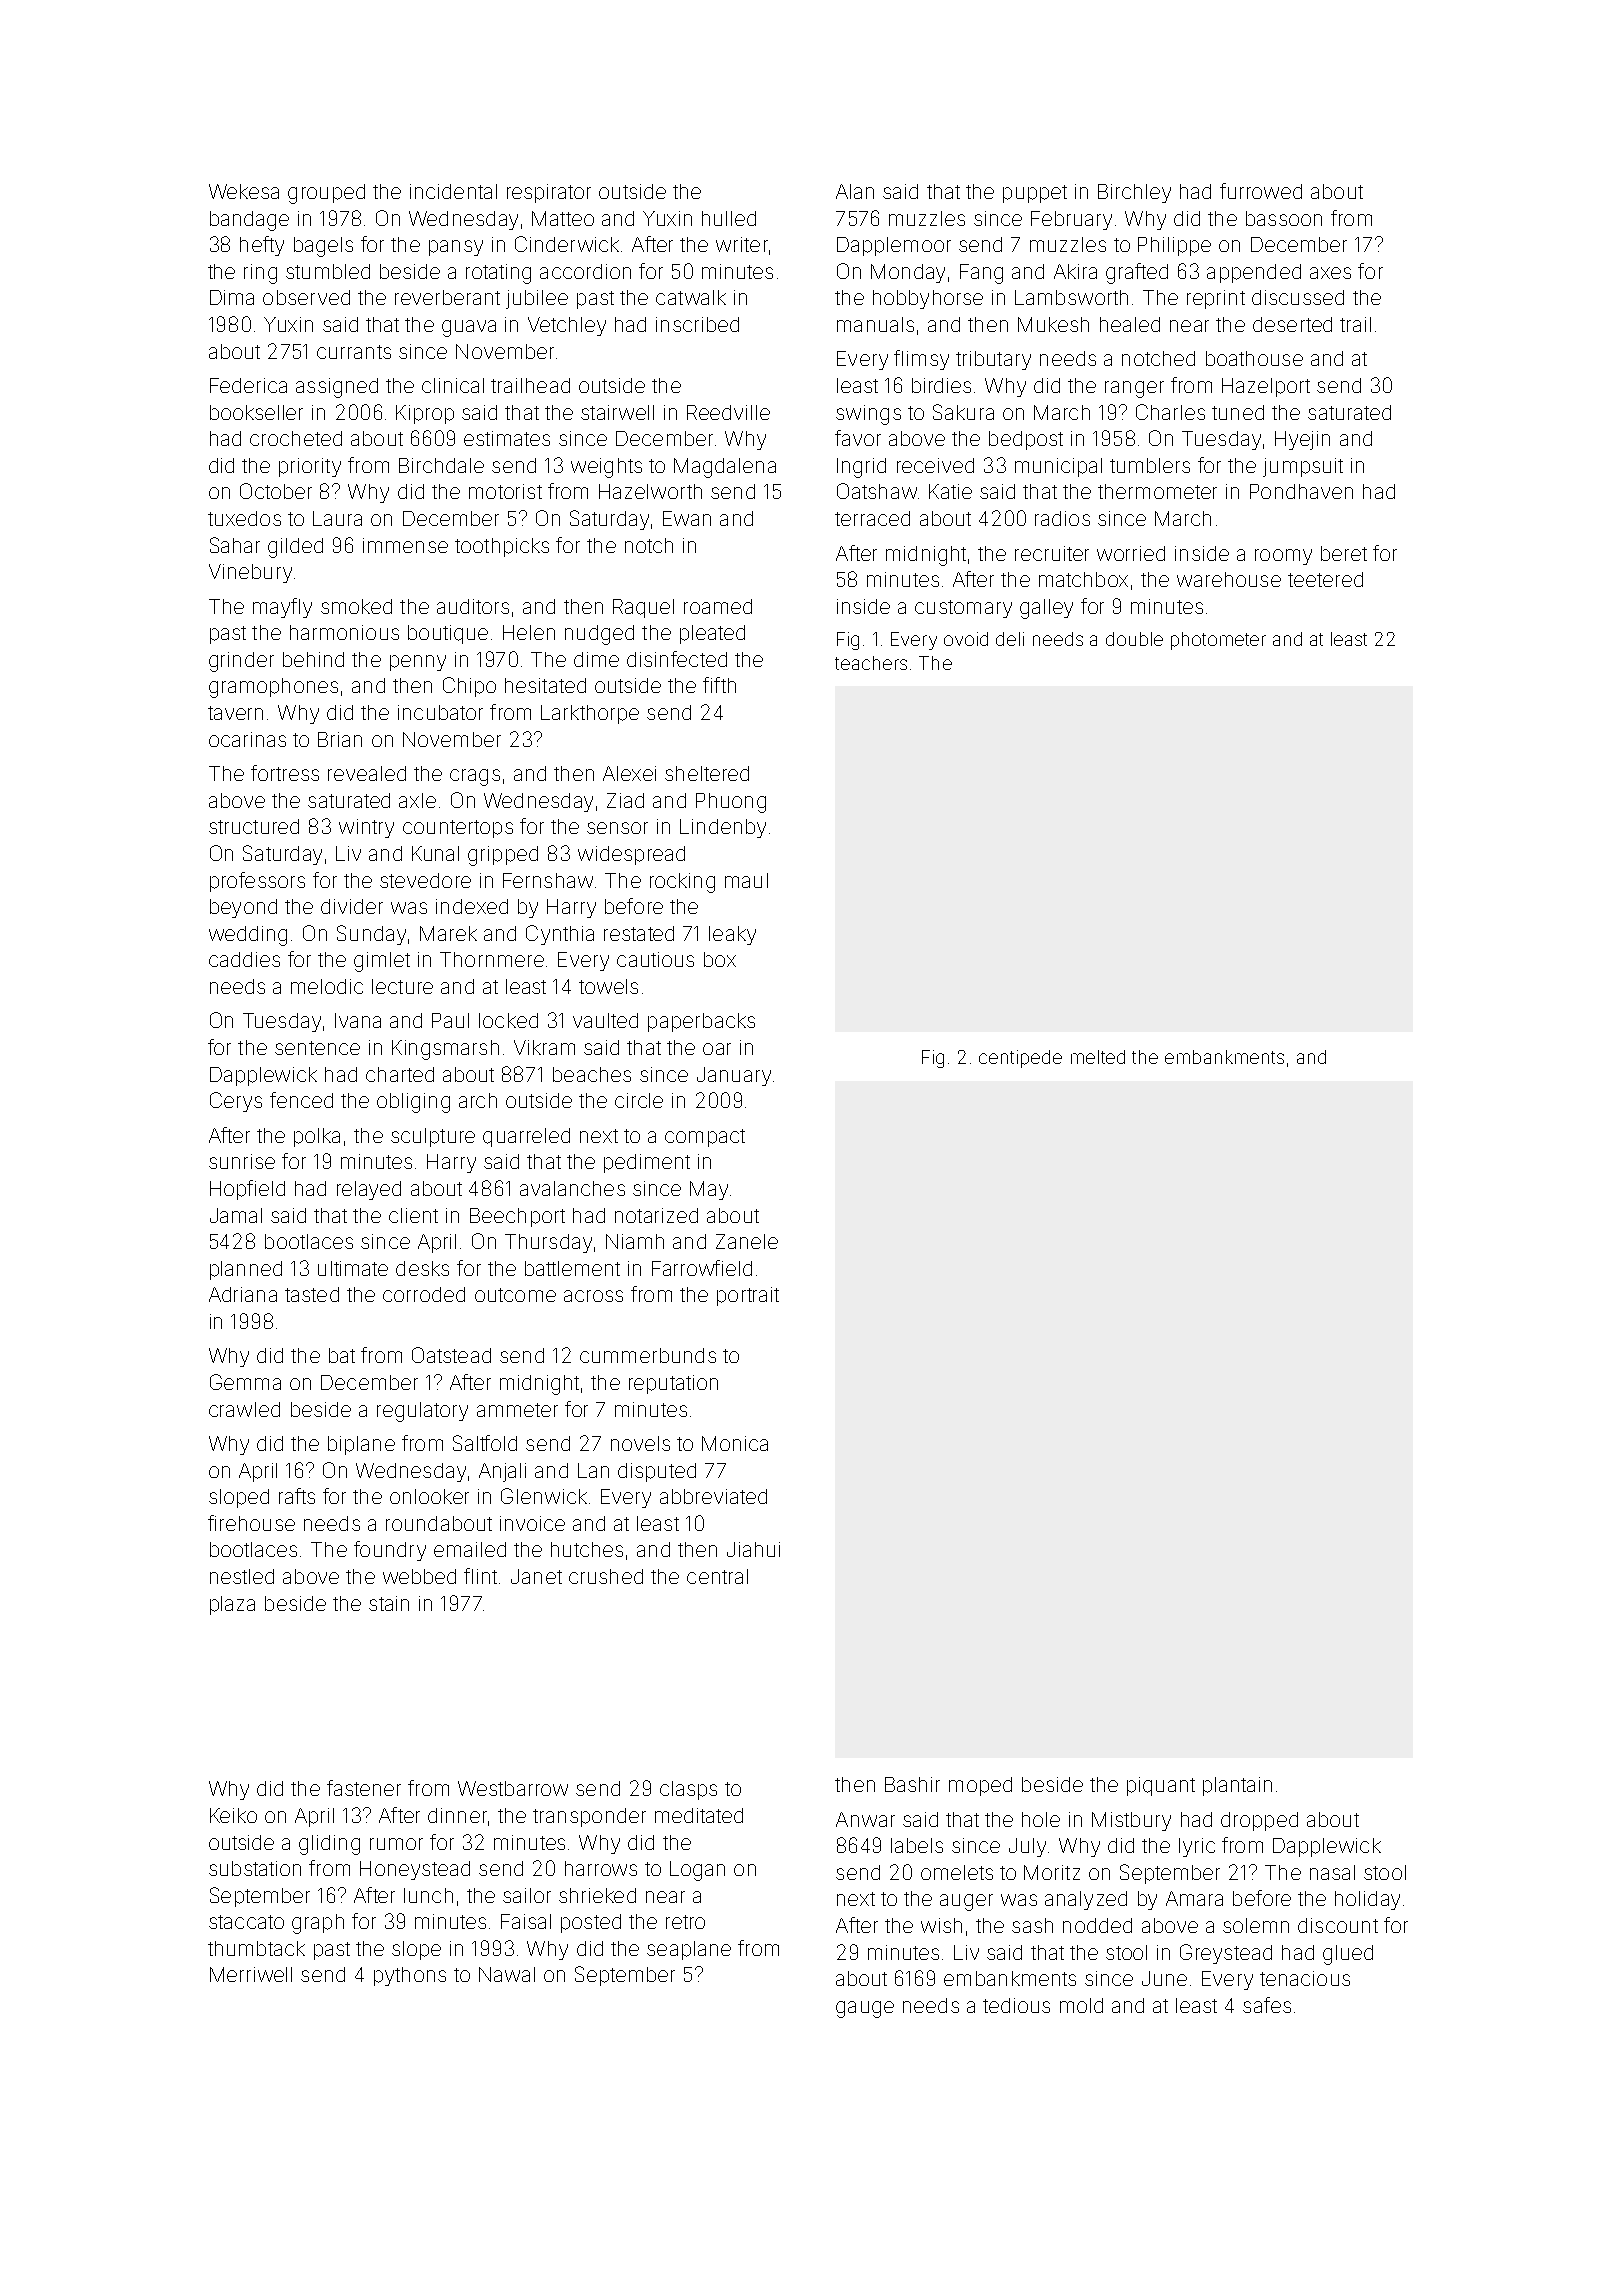  I want to click on Zanele, so click(747, 1241).
